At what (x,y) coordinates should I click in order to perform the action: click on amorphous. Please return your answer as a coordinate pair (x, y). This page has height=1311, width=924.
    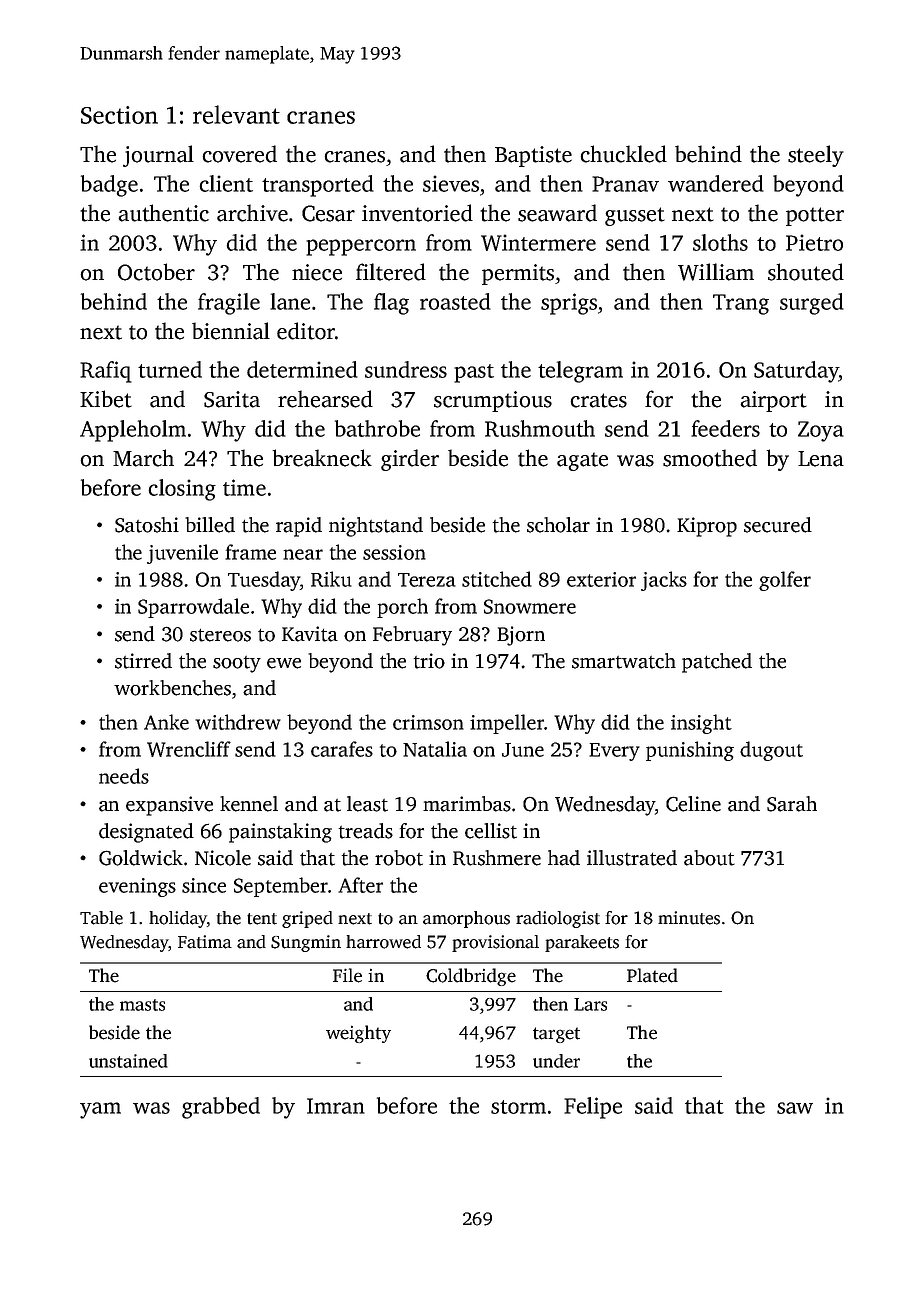
    Looking at the image, I should click on (466, 919).
